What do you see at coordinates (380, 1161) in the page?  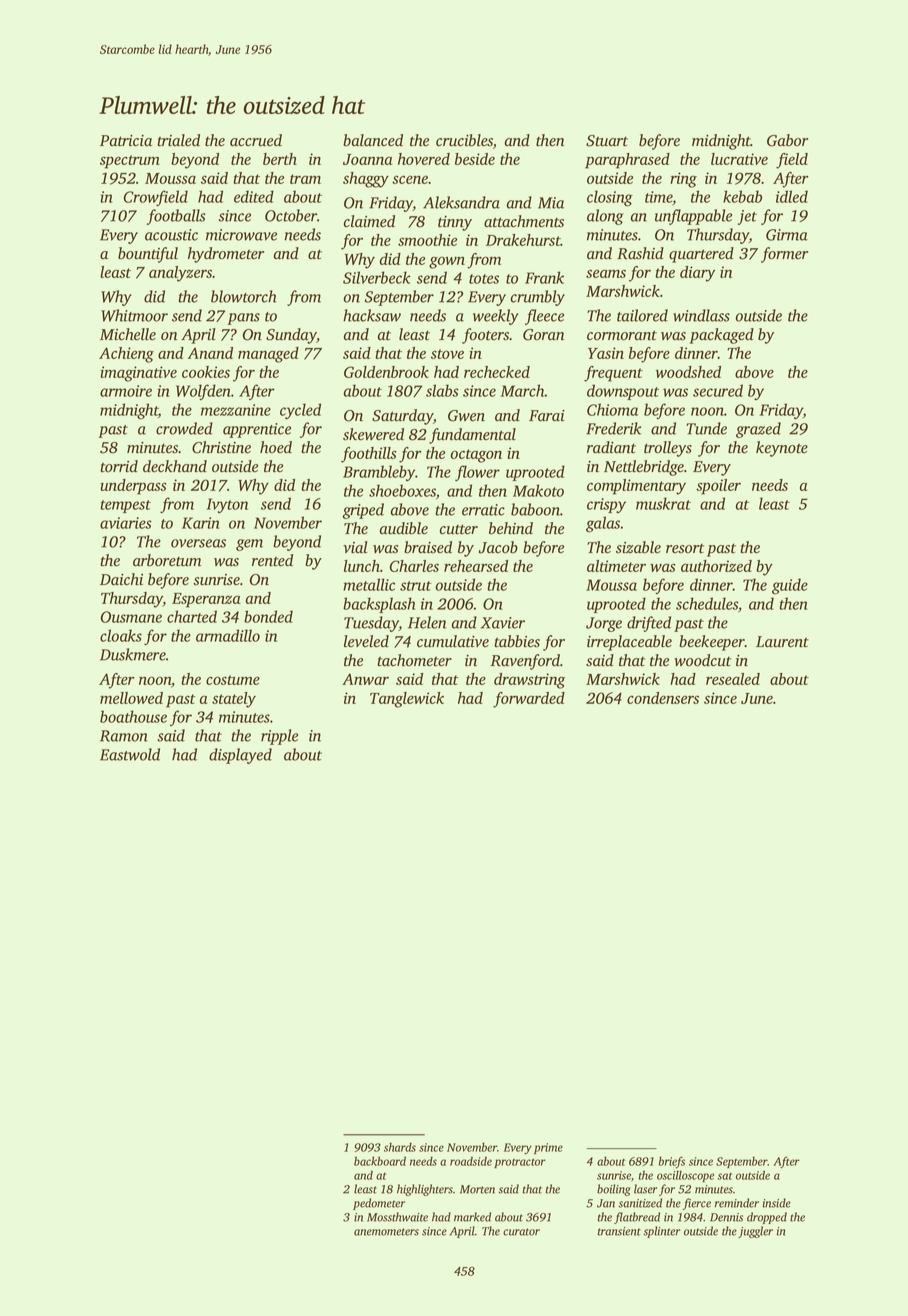 I see `backboard` at bounding box center [380, 1161].
